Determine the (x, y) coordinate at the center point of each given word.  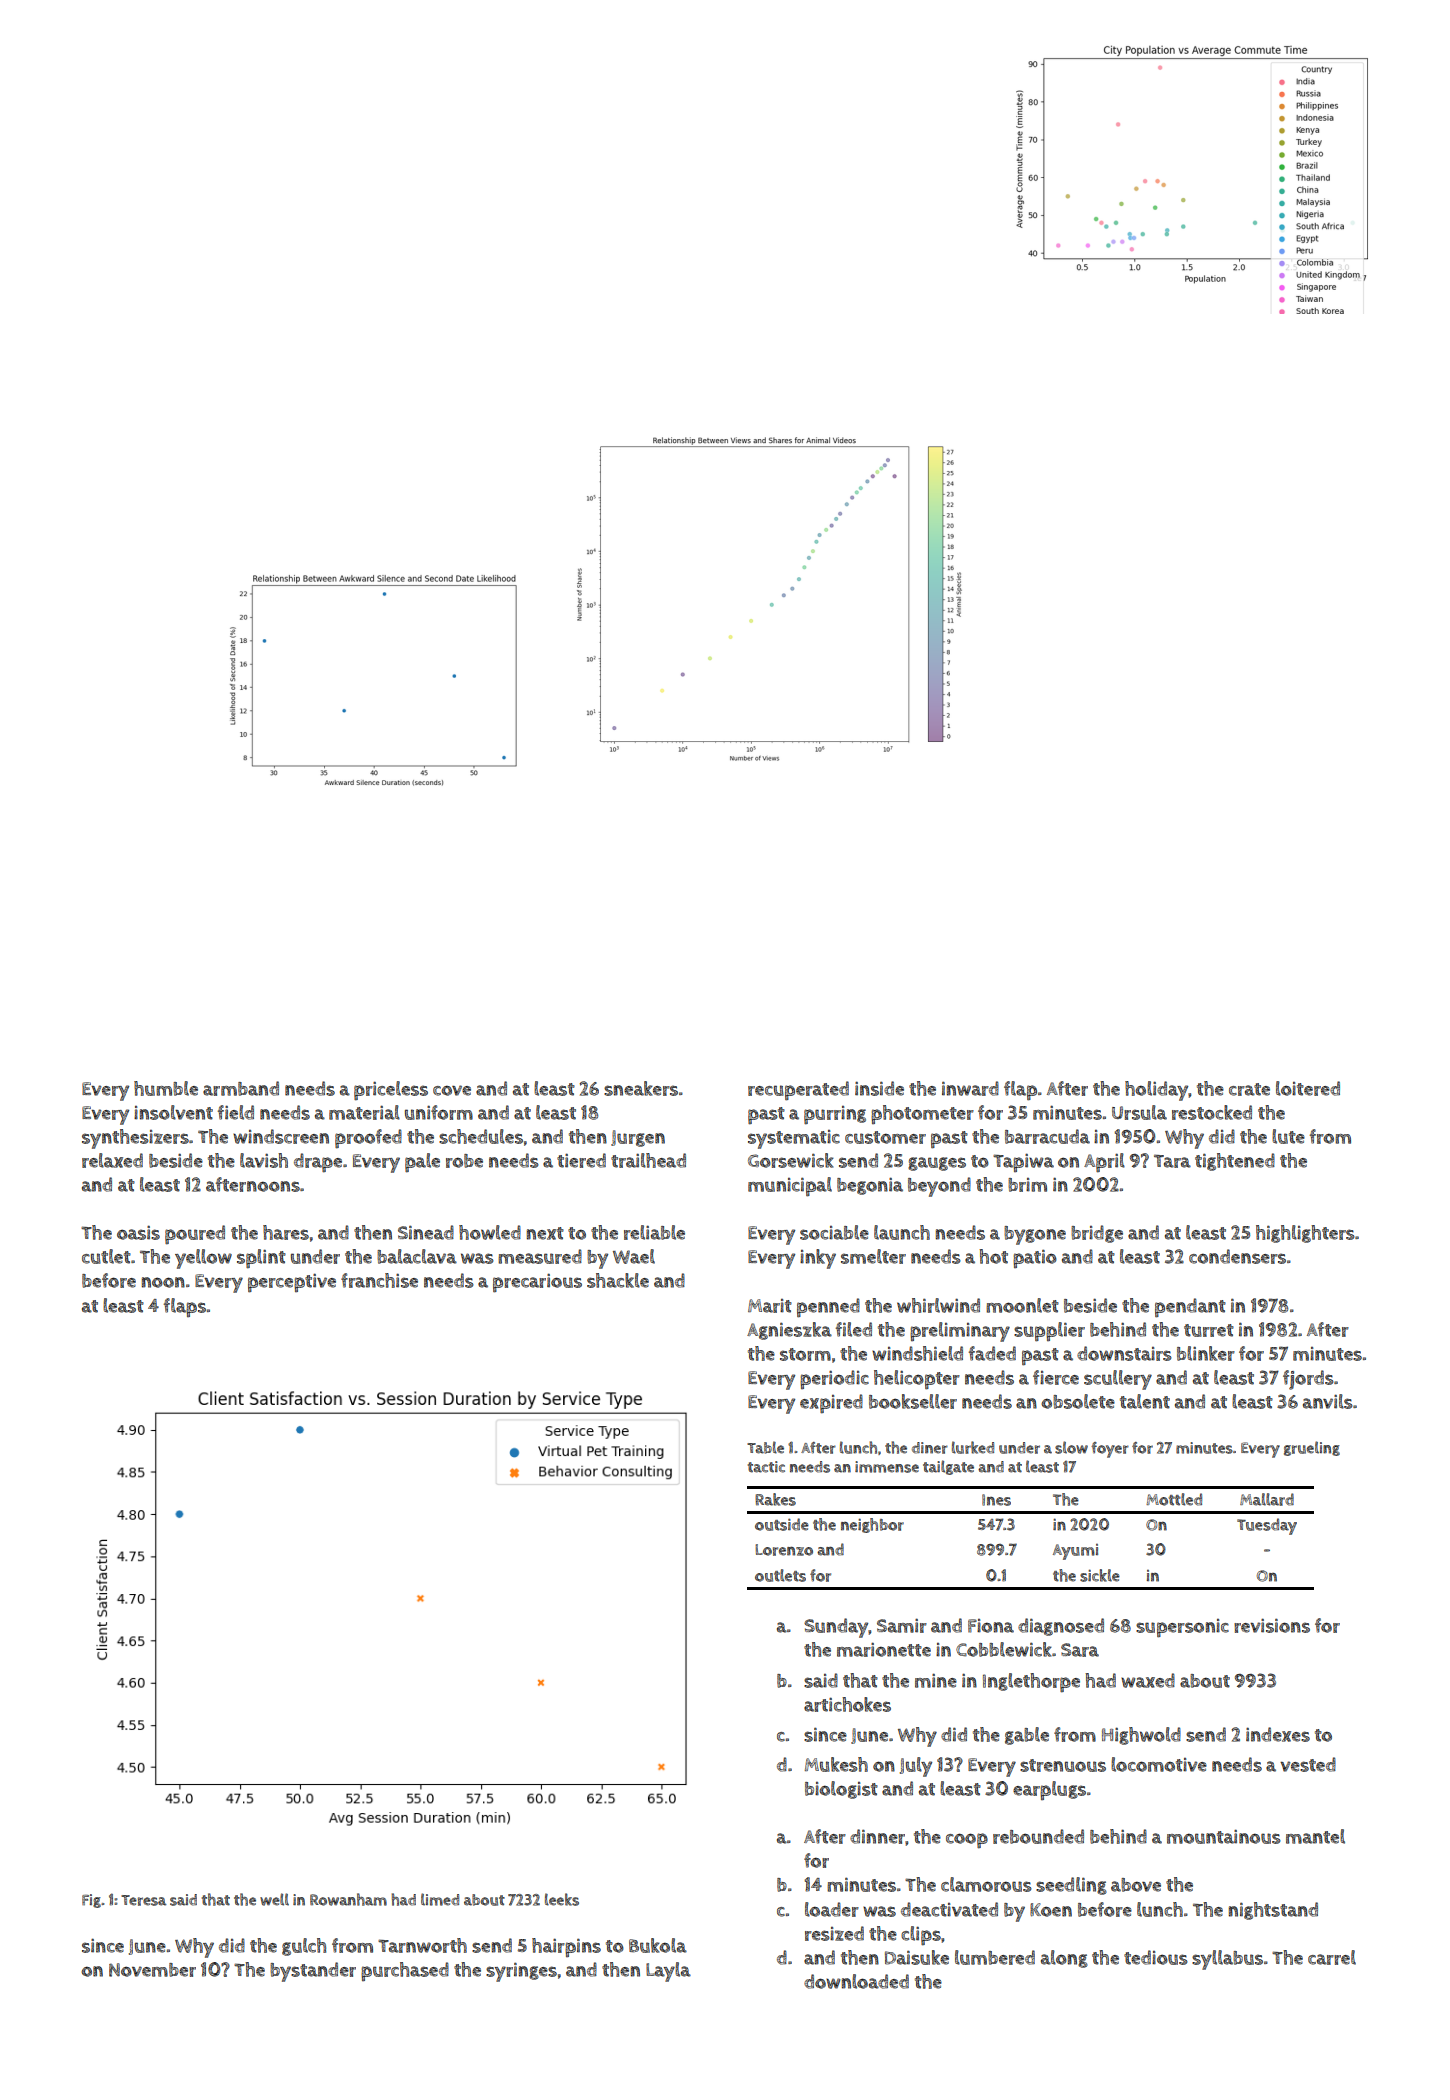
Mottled (1174, 1499)
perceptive (292, 1282)
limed (440, 1899)
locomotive (1159, 1764)
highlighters (1305, 1234)
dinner (877, 1836)
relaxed (112, 1160)
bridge (1097, 1234)
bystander (313, 1972)
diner (930, 1448)
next (545, 1233)
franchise (379, 1280)
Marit (770, 1306)
